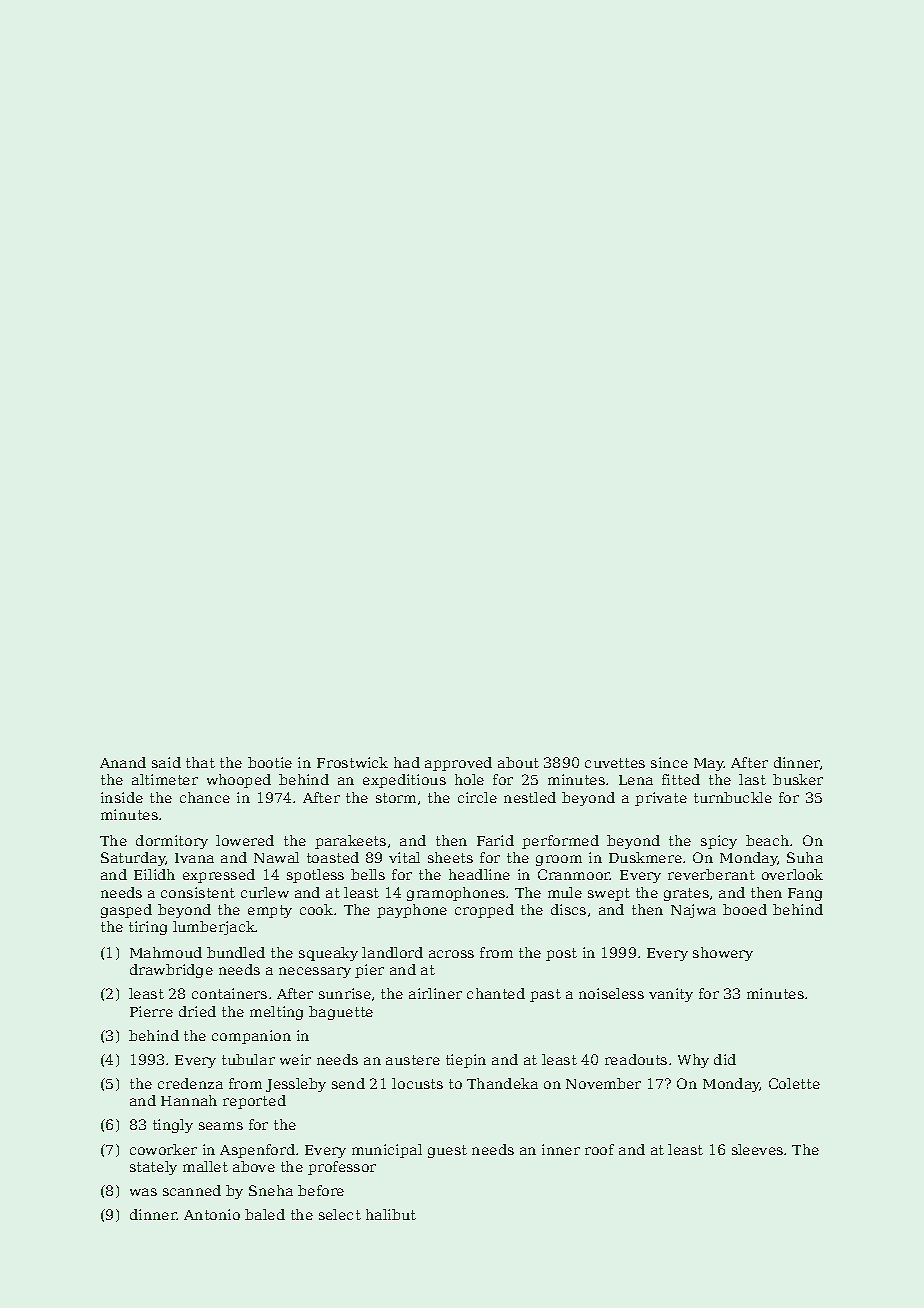 Image resolution: width=924 pixels, height=1308 pixels. What do you see at coordinates (412, 911) in the screenshot?
I see `payphone` at bounding box center [412, 911].
